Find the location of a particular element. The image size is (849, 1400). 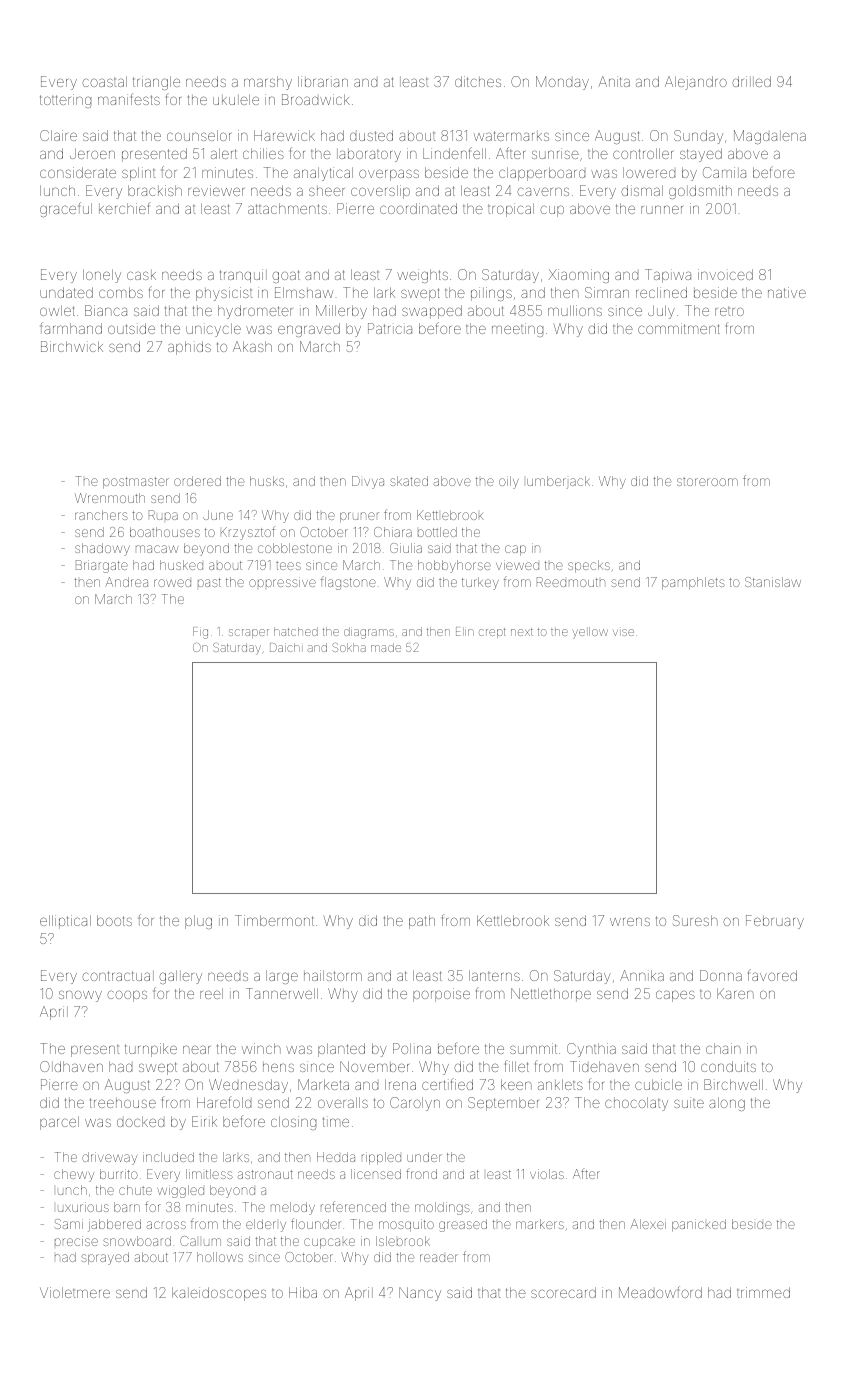

Stanislaw is located at coordinates (773, 582).
